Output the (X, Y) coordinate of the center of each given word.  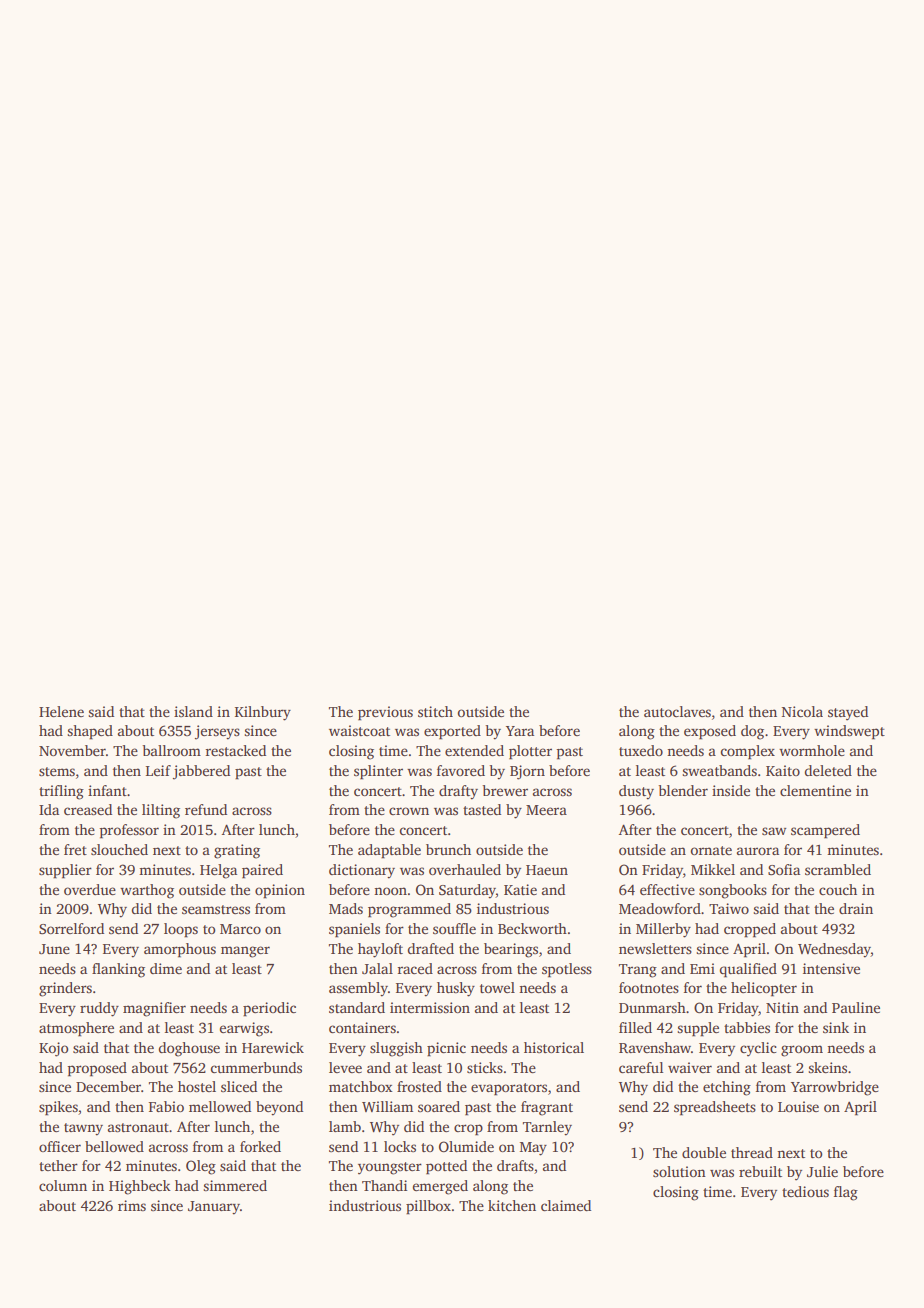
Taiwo (729, 908)
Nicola (802, 711)
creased (88, 809)
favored (461, 770)
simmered (235, 1185)
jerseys (217, 732)
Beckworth (532, 928)
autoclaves (677, 711)
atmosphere (76, 1029)
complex (747, 752)
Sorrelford (71, 928)
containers (362, 1027)
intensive (831, 968)
